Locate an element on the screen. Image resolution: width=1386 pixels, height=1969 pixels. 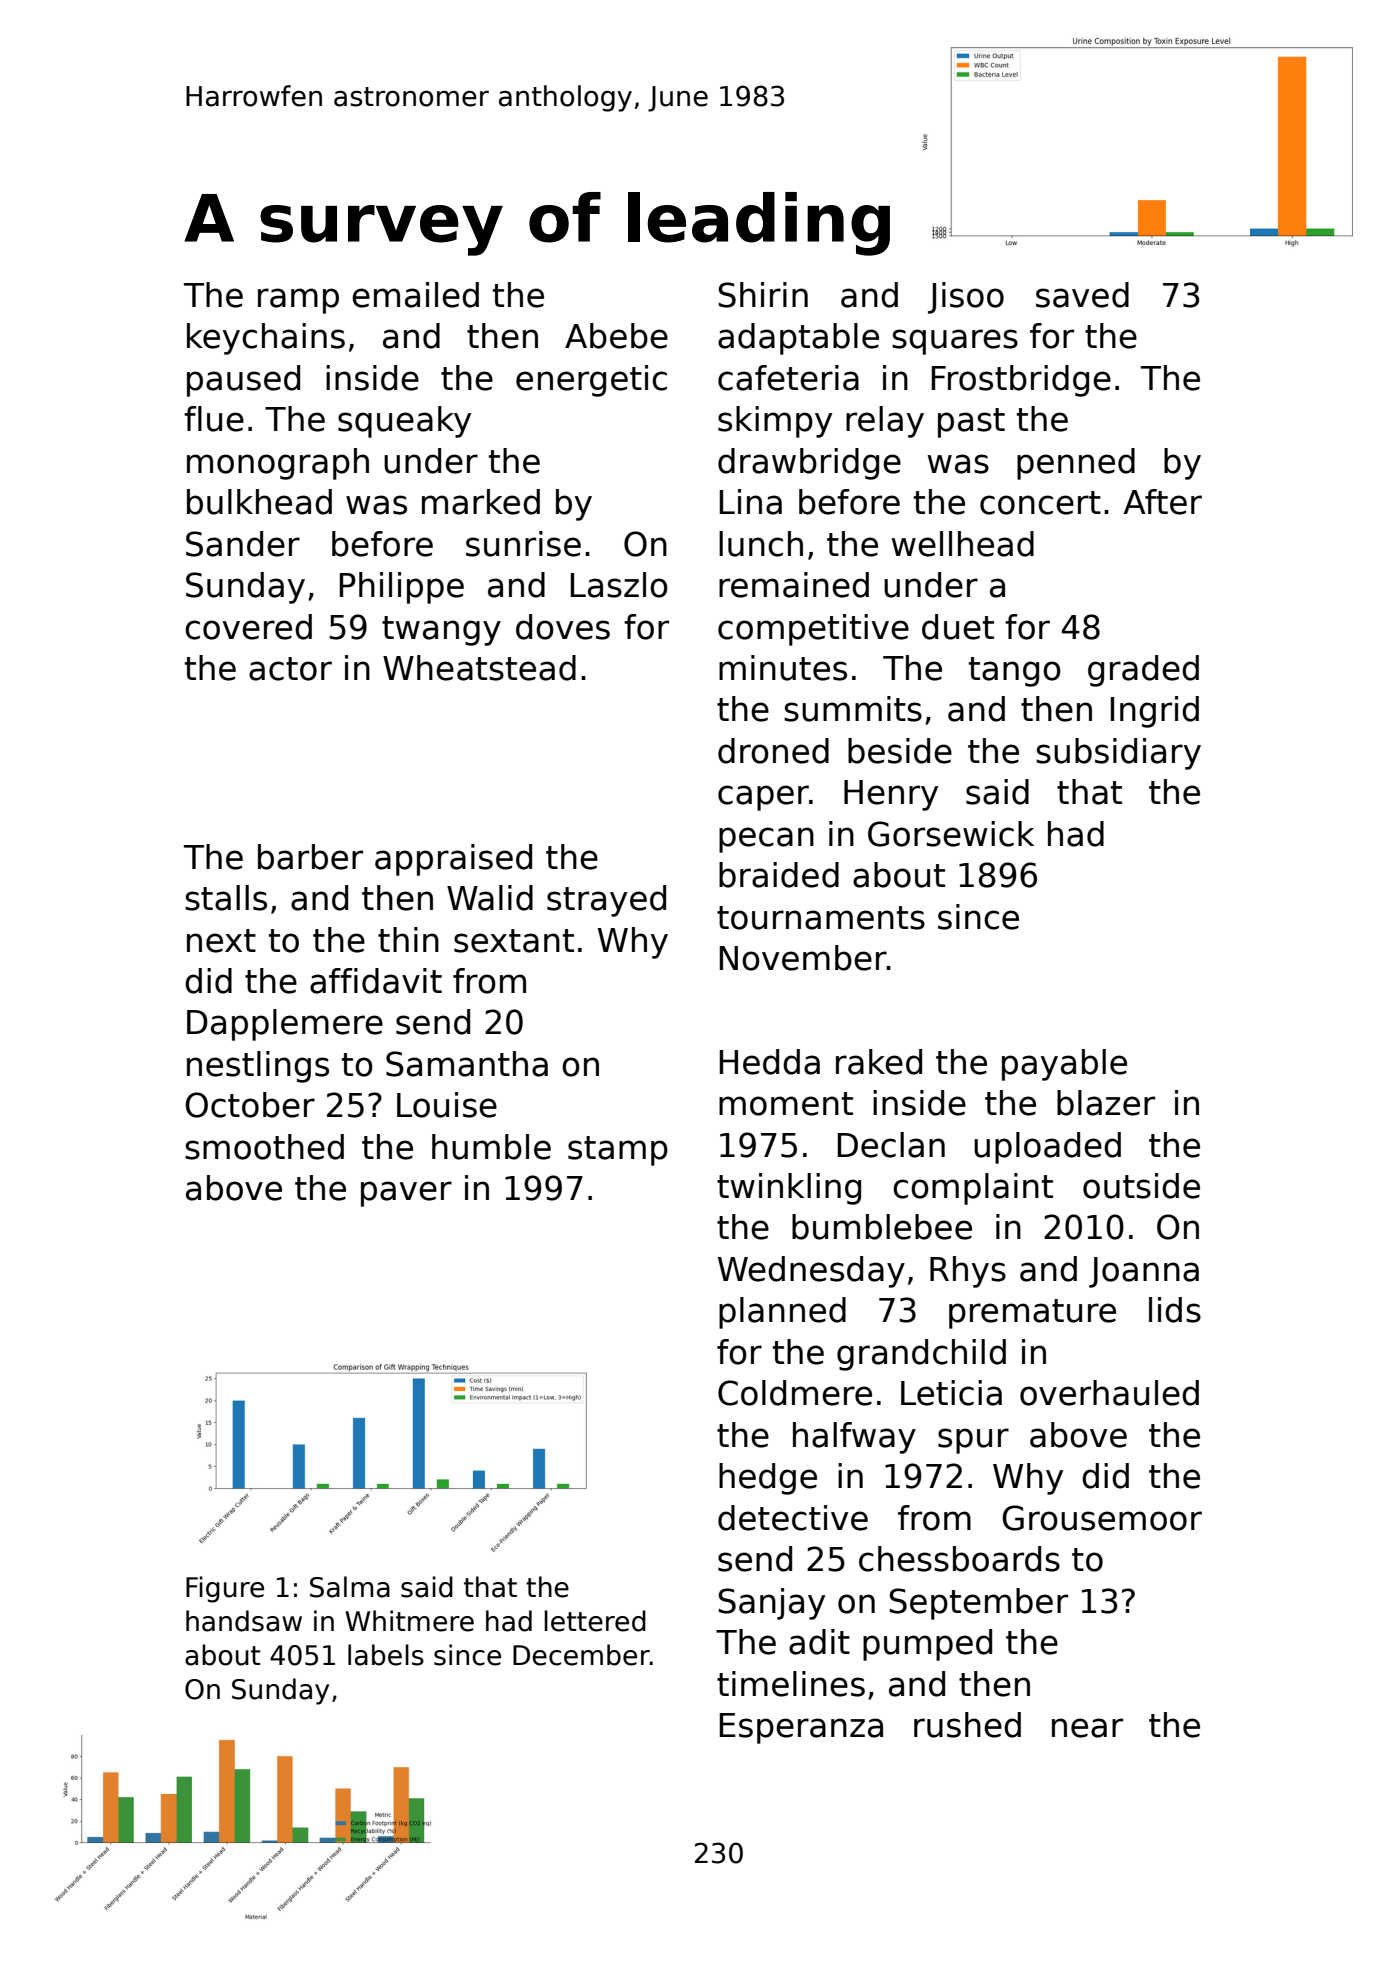
strayed is located at coordinates (606, 901).
